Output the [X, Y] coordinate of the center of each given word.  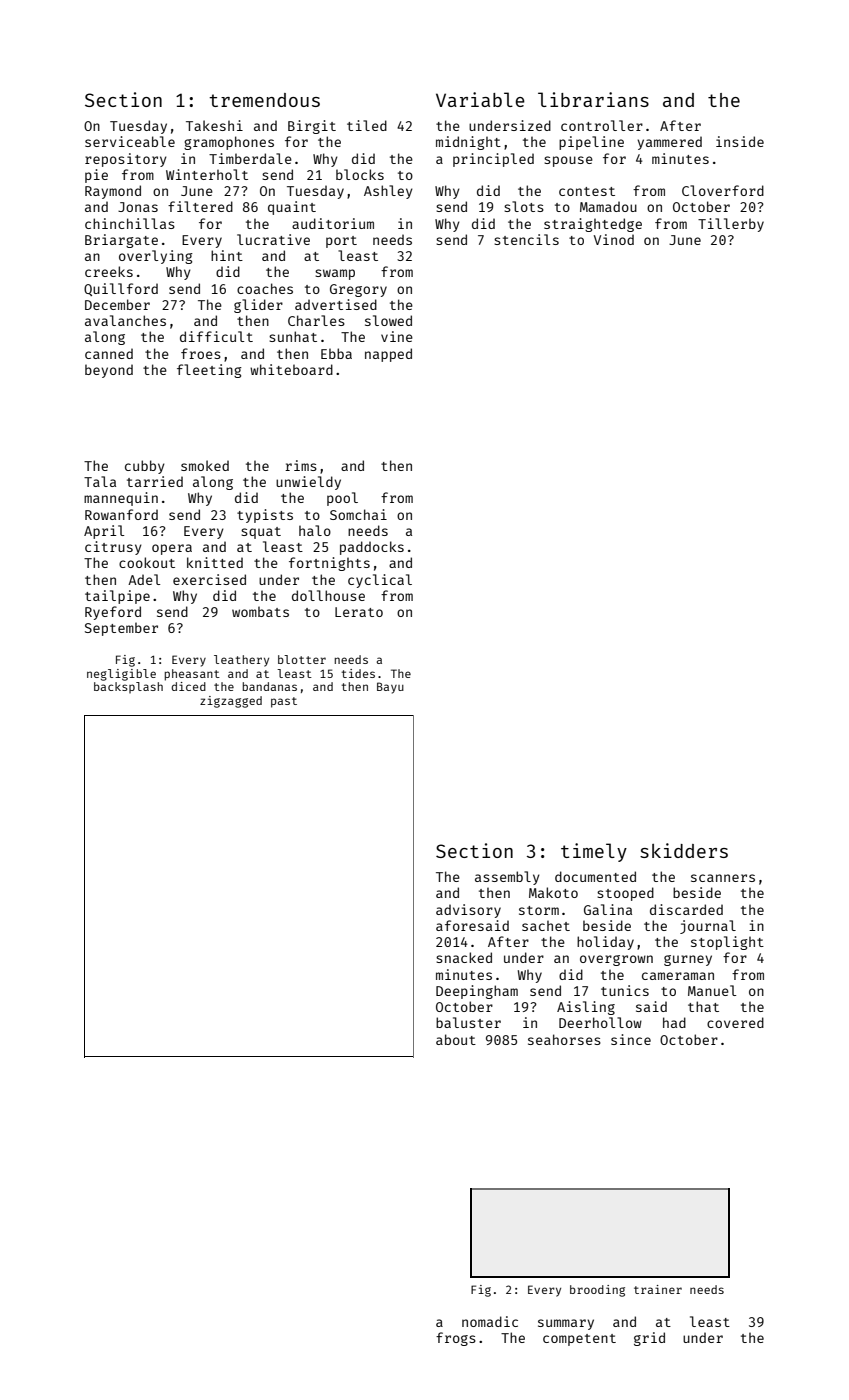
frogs [456, 1339]
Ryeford [113, 613]
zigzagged [231, 702]
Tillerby [731, 225]
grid [649, 1339]
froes [201, 353]
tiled [367, 125]
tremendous [264, 100]
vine [397, 336]
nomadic [490, 1321]
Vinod [614, 239]
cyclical [380, 581]
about [456, 1039]
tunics [625, 990]
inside [740, 141]
